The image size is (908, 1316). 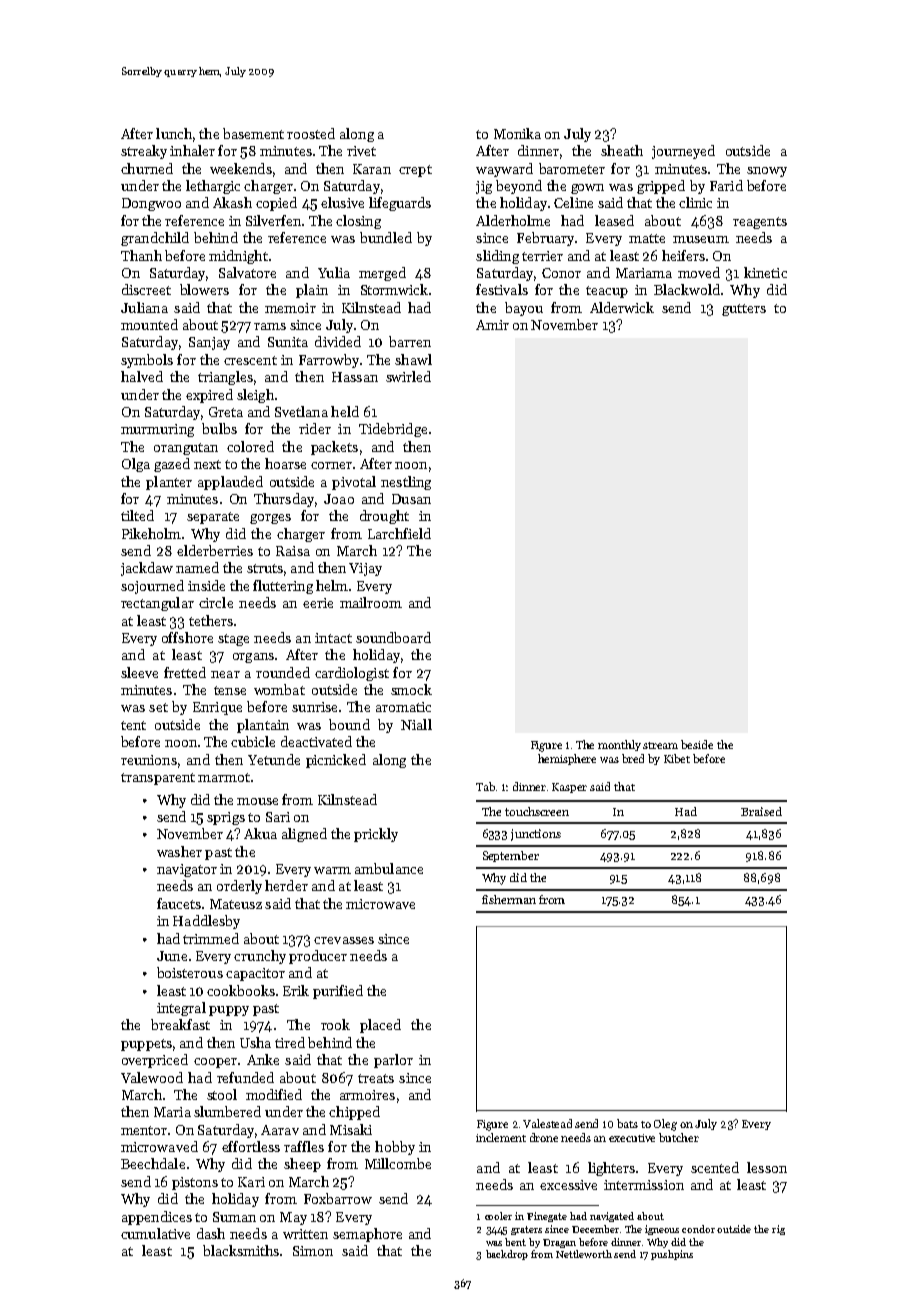 I want to click on Dongwoo, so click(x=151, y=204).
